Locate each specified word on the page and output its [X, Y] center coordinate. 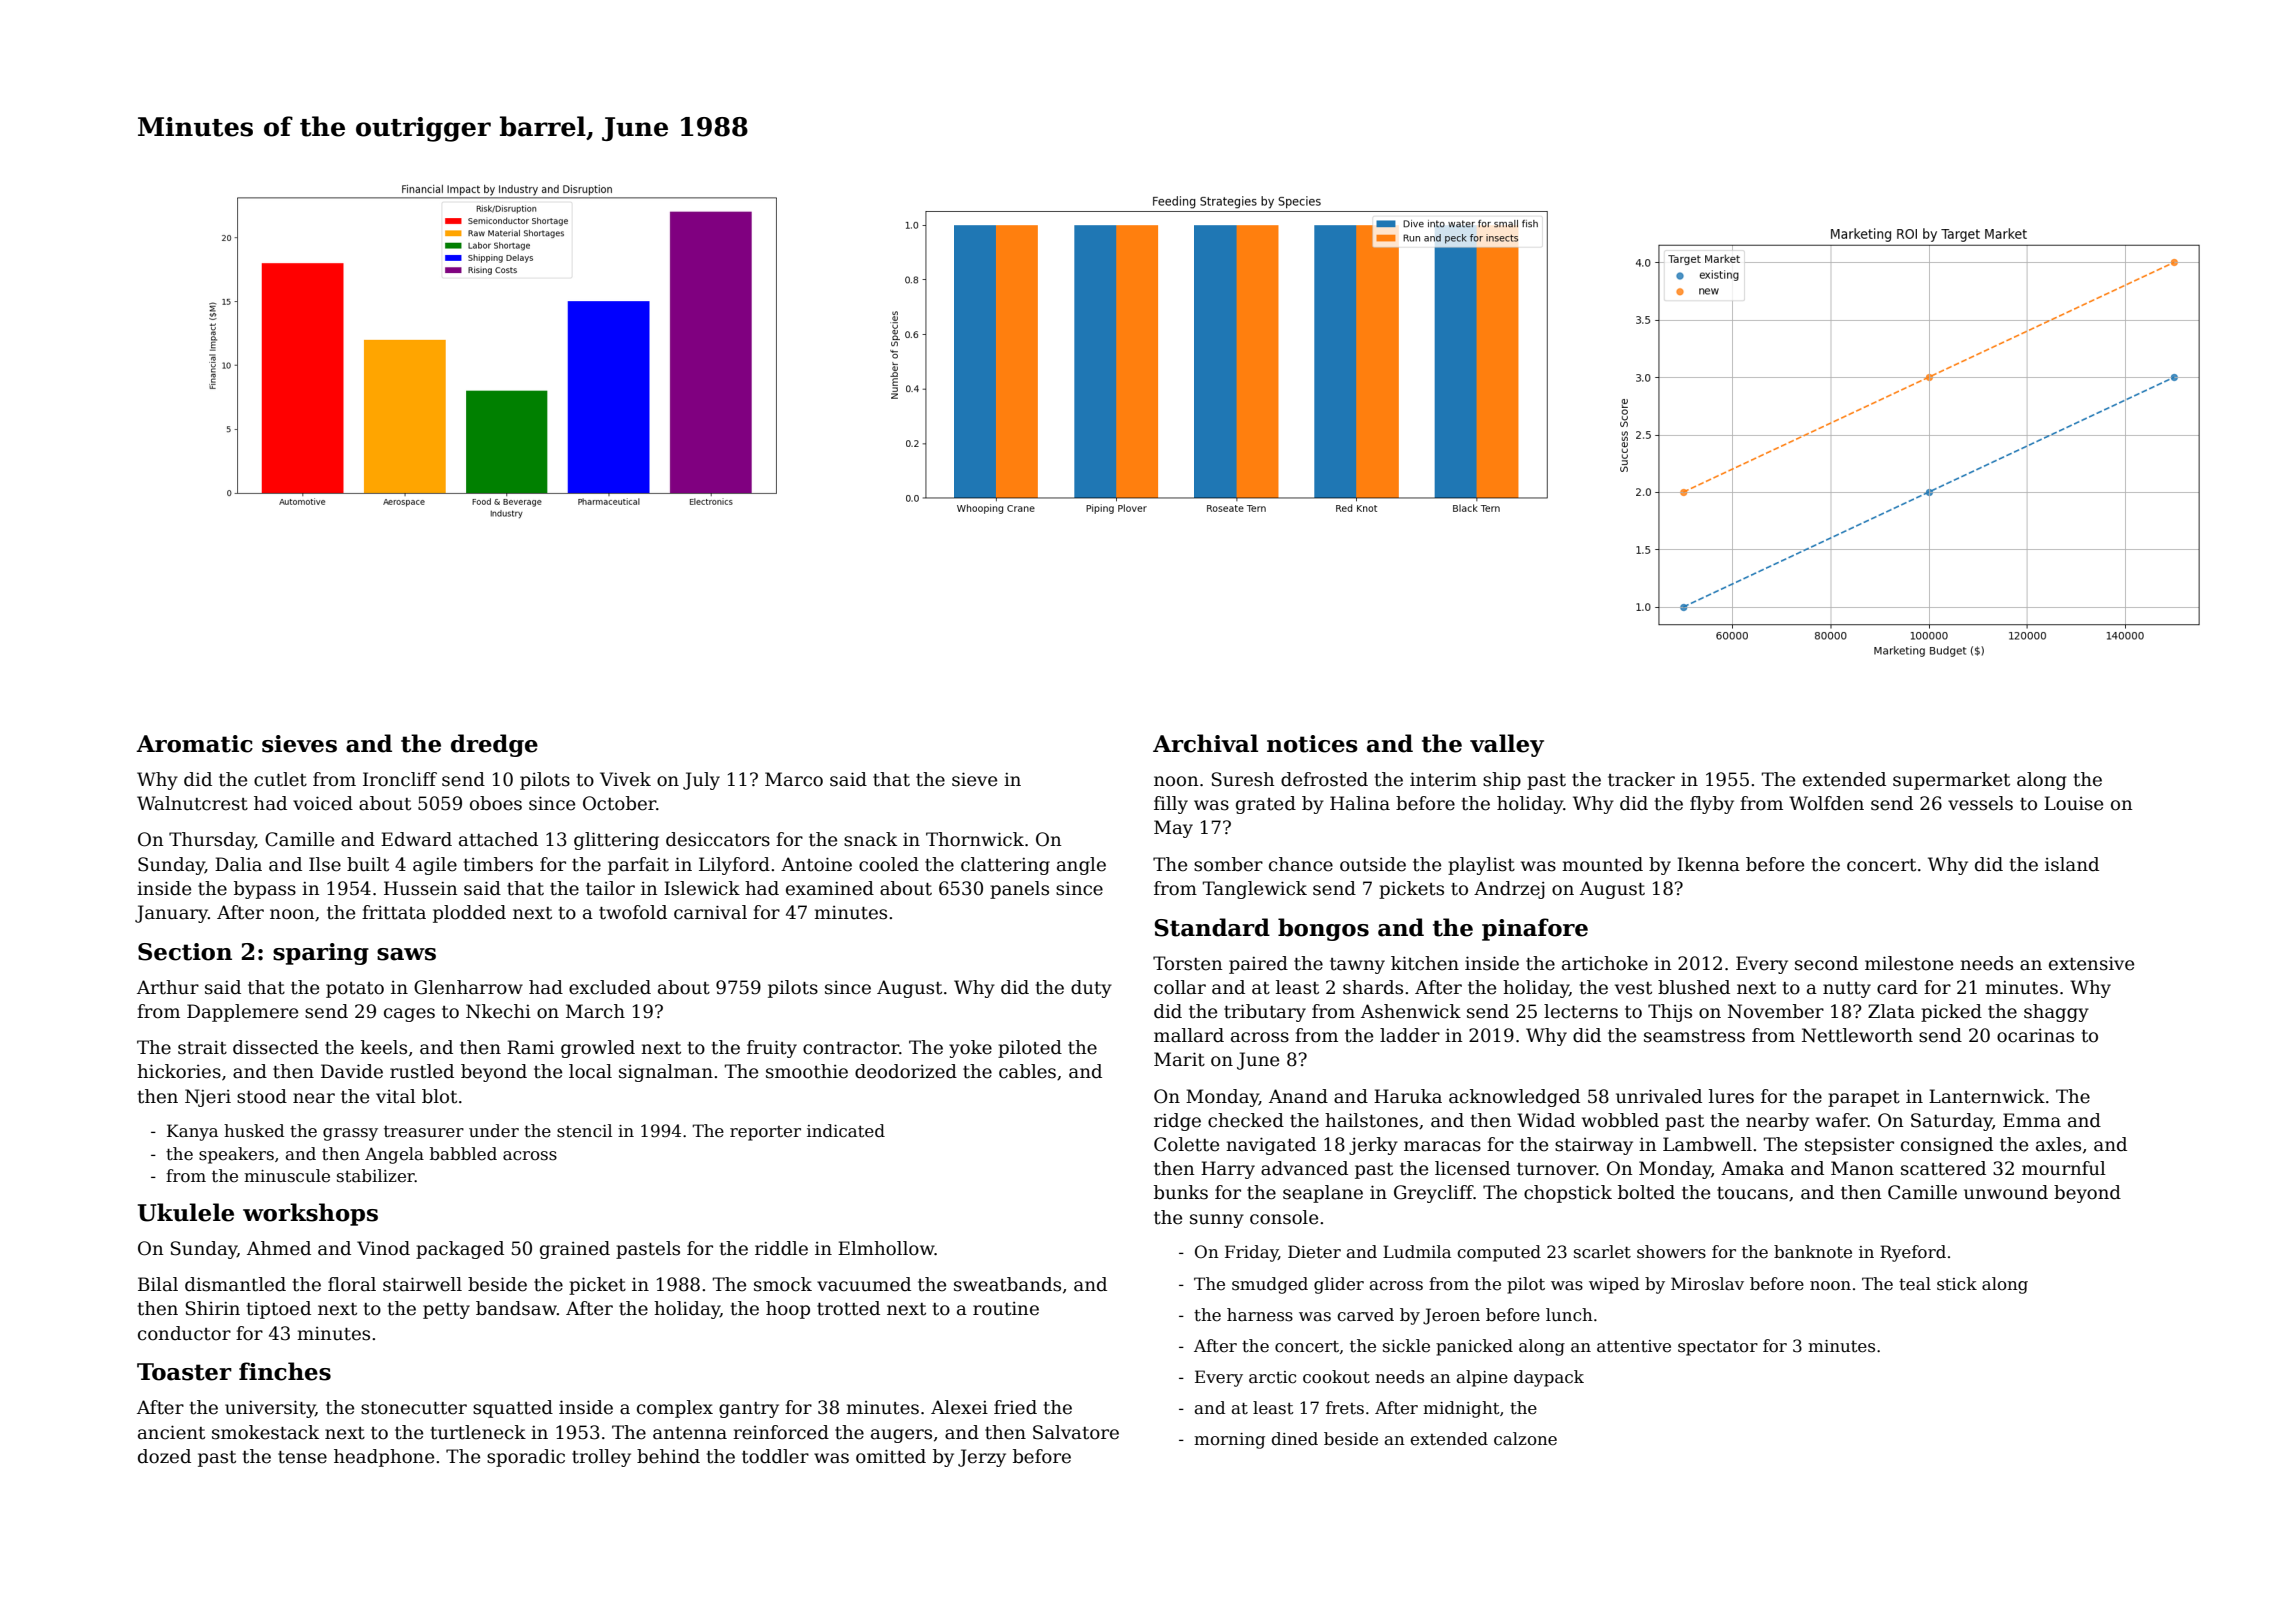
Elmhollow [886, 1248]
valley [1507, 745]
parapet [1864, 1099]
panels [1019, 890]
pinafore [1535, 929]
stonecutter [414, 1408]
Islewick [702, 888]
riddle [781, 1248]
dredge [494, 745]
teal [1915, 1284]
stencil [584, 1131]
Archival [1205, 743]
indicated [846, 1131]
